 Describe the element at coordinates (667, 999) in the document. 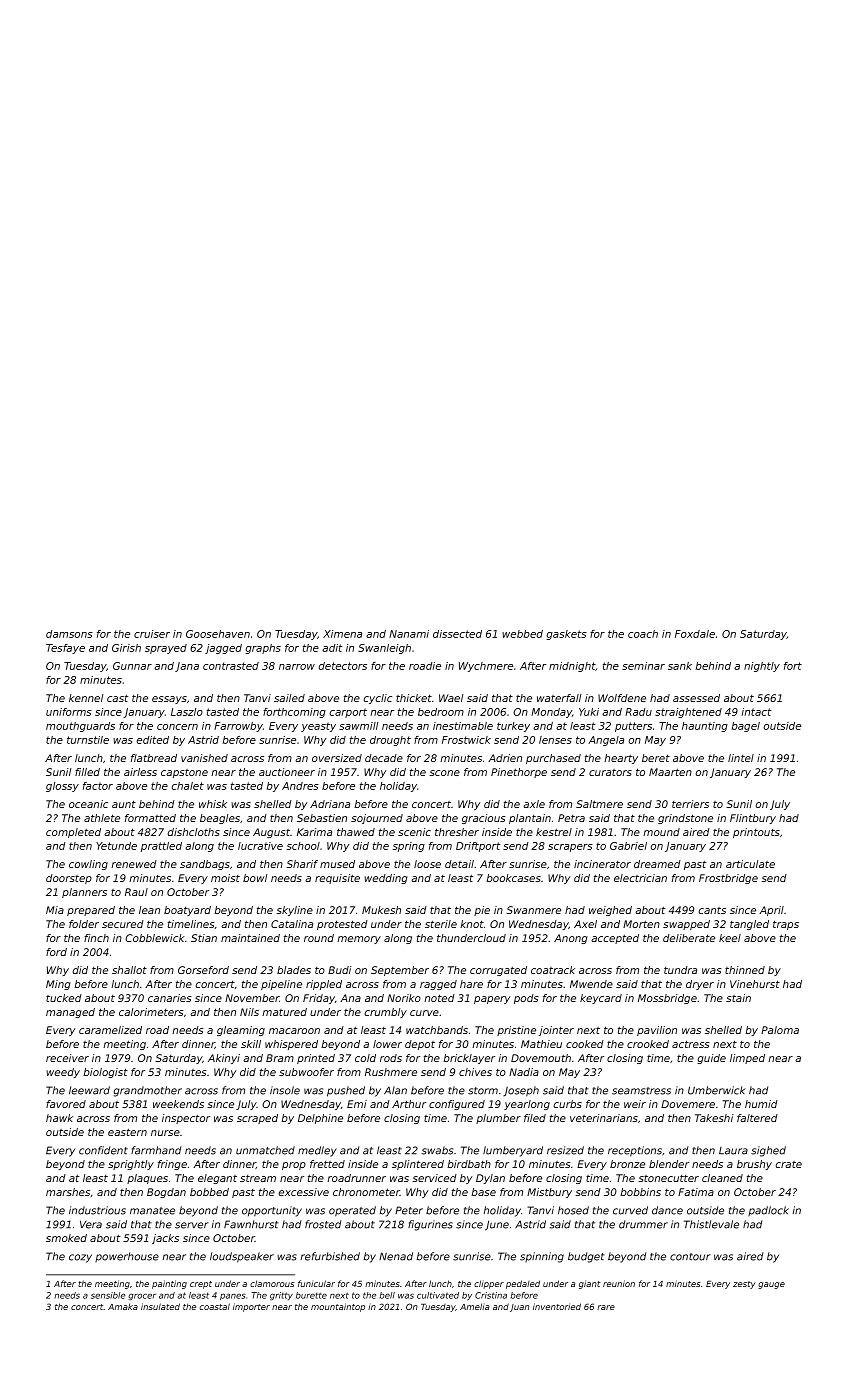

I see `Mossbridge` at that location.
